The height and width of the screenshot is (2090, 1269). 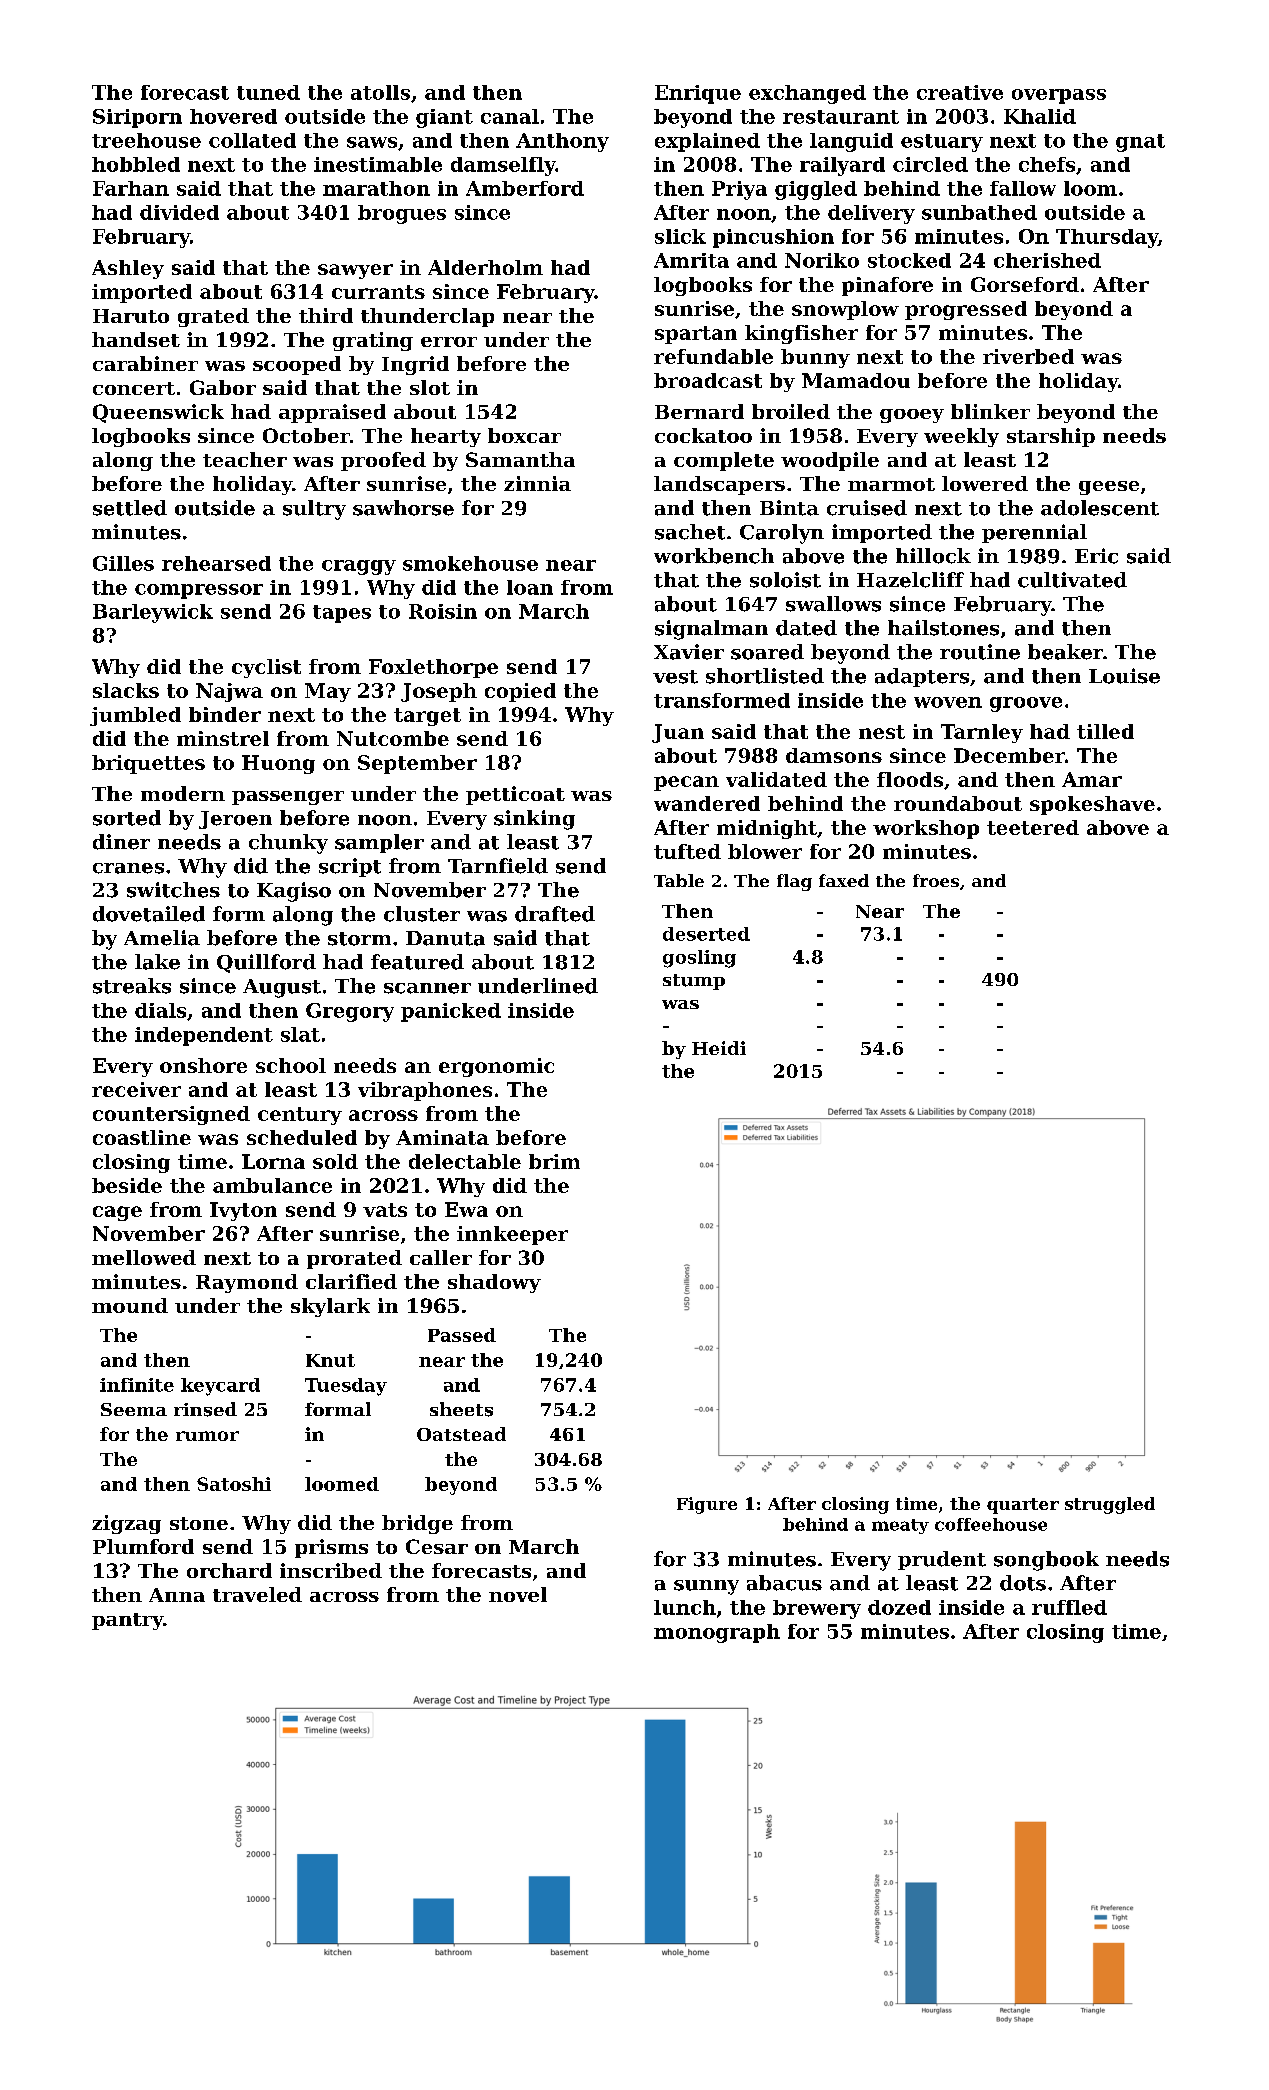 I want to click on Enrique, so click(x=698, y=94).
